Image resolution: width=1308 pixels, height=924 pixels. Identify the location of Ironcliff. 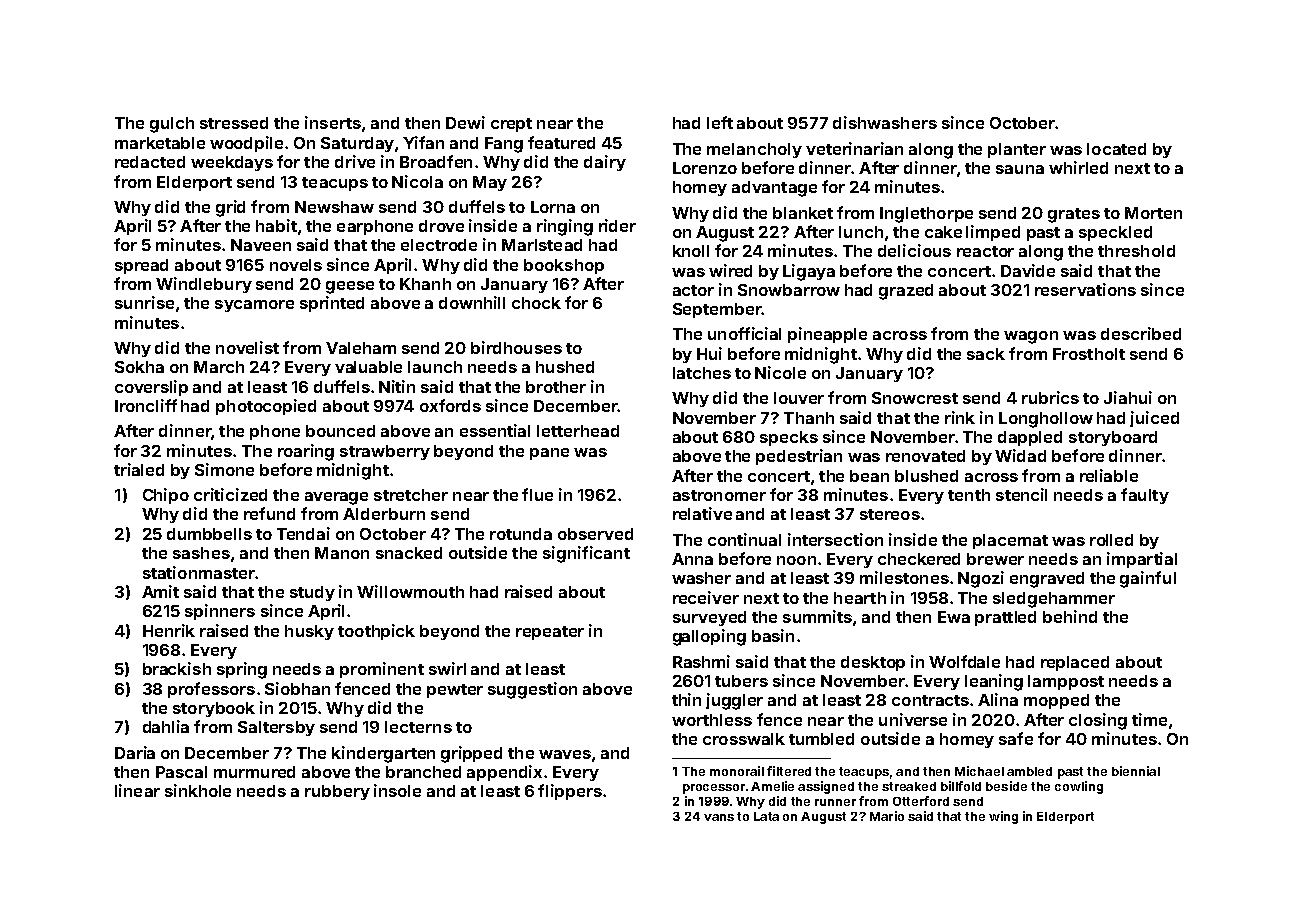
(146, 405).
